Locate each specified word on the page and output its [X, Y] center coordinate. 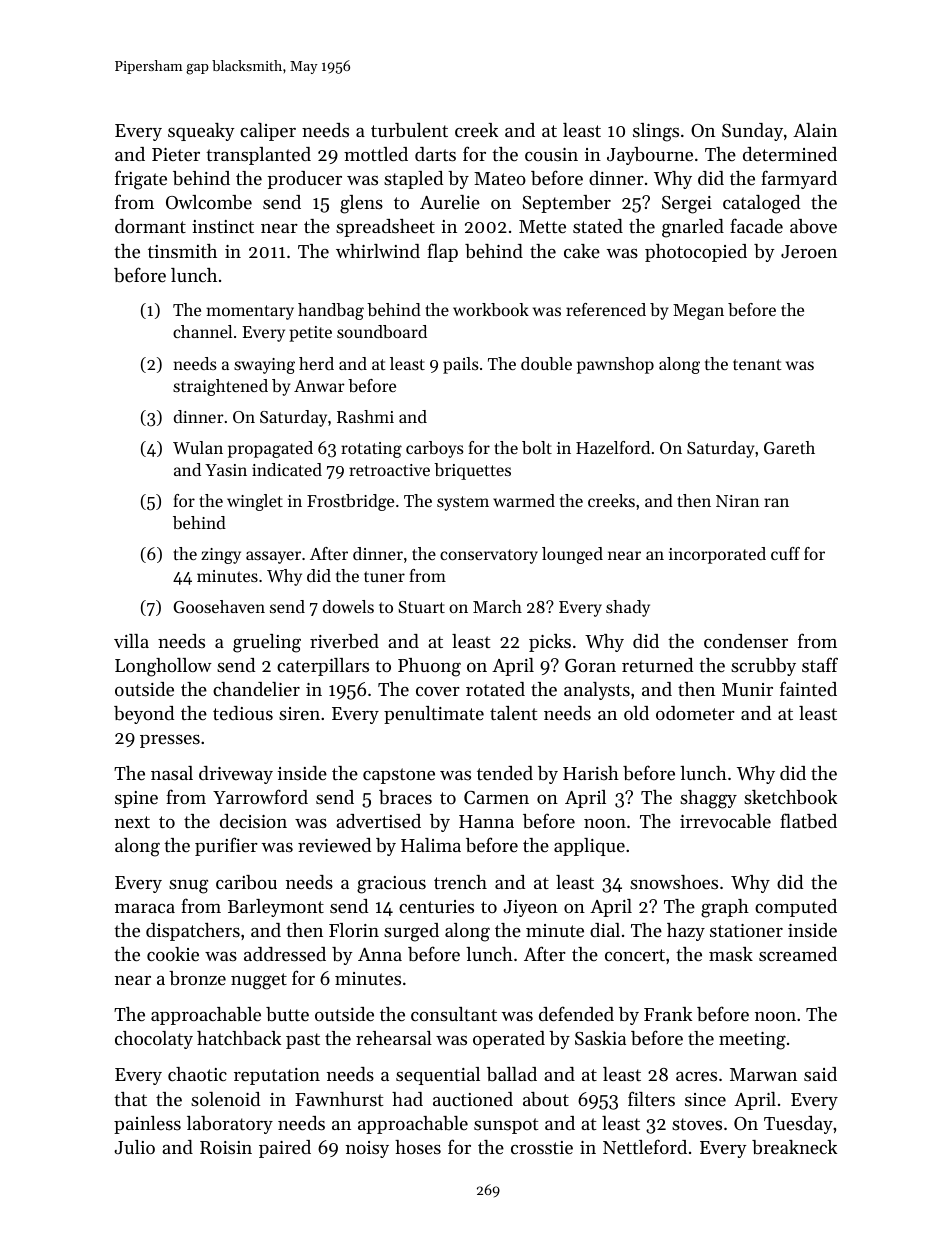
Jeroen [809, 251]
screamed [798, 954]
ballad [512, 1074]
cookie [173, 954]
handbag [331, 311]
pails [461, 365]
